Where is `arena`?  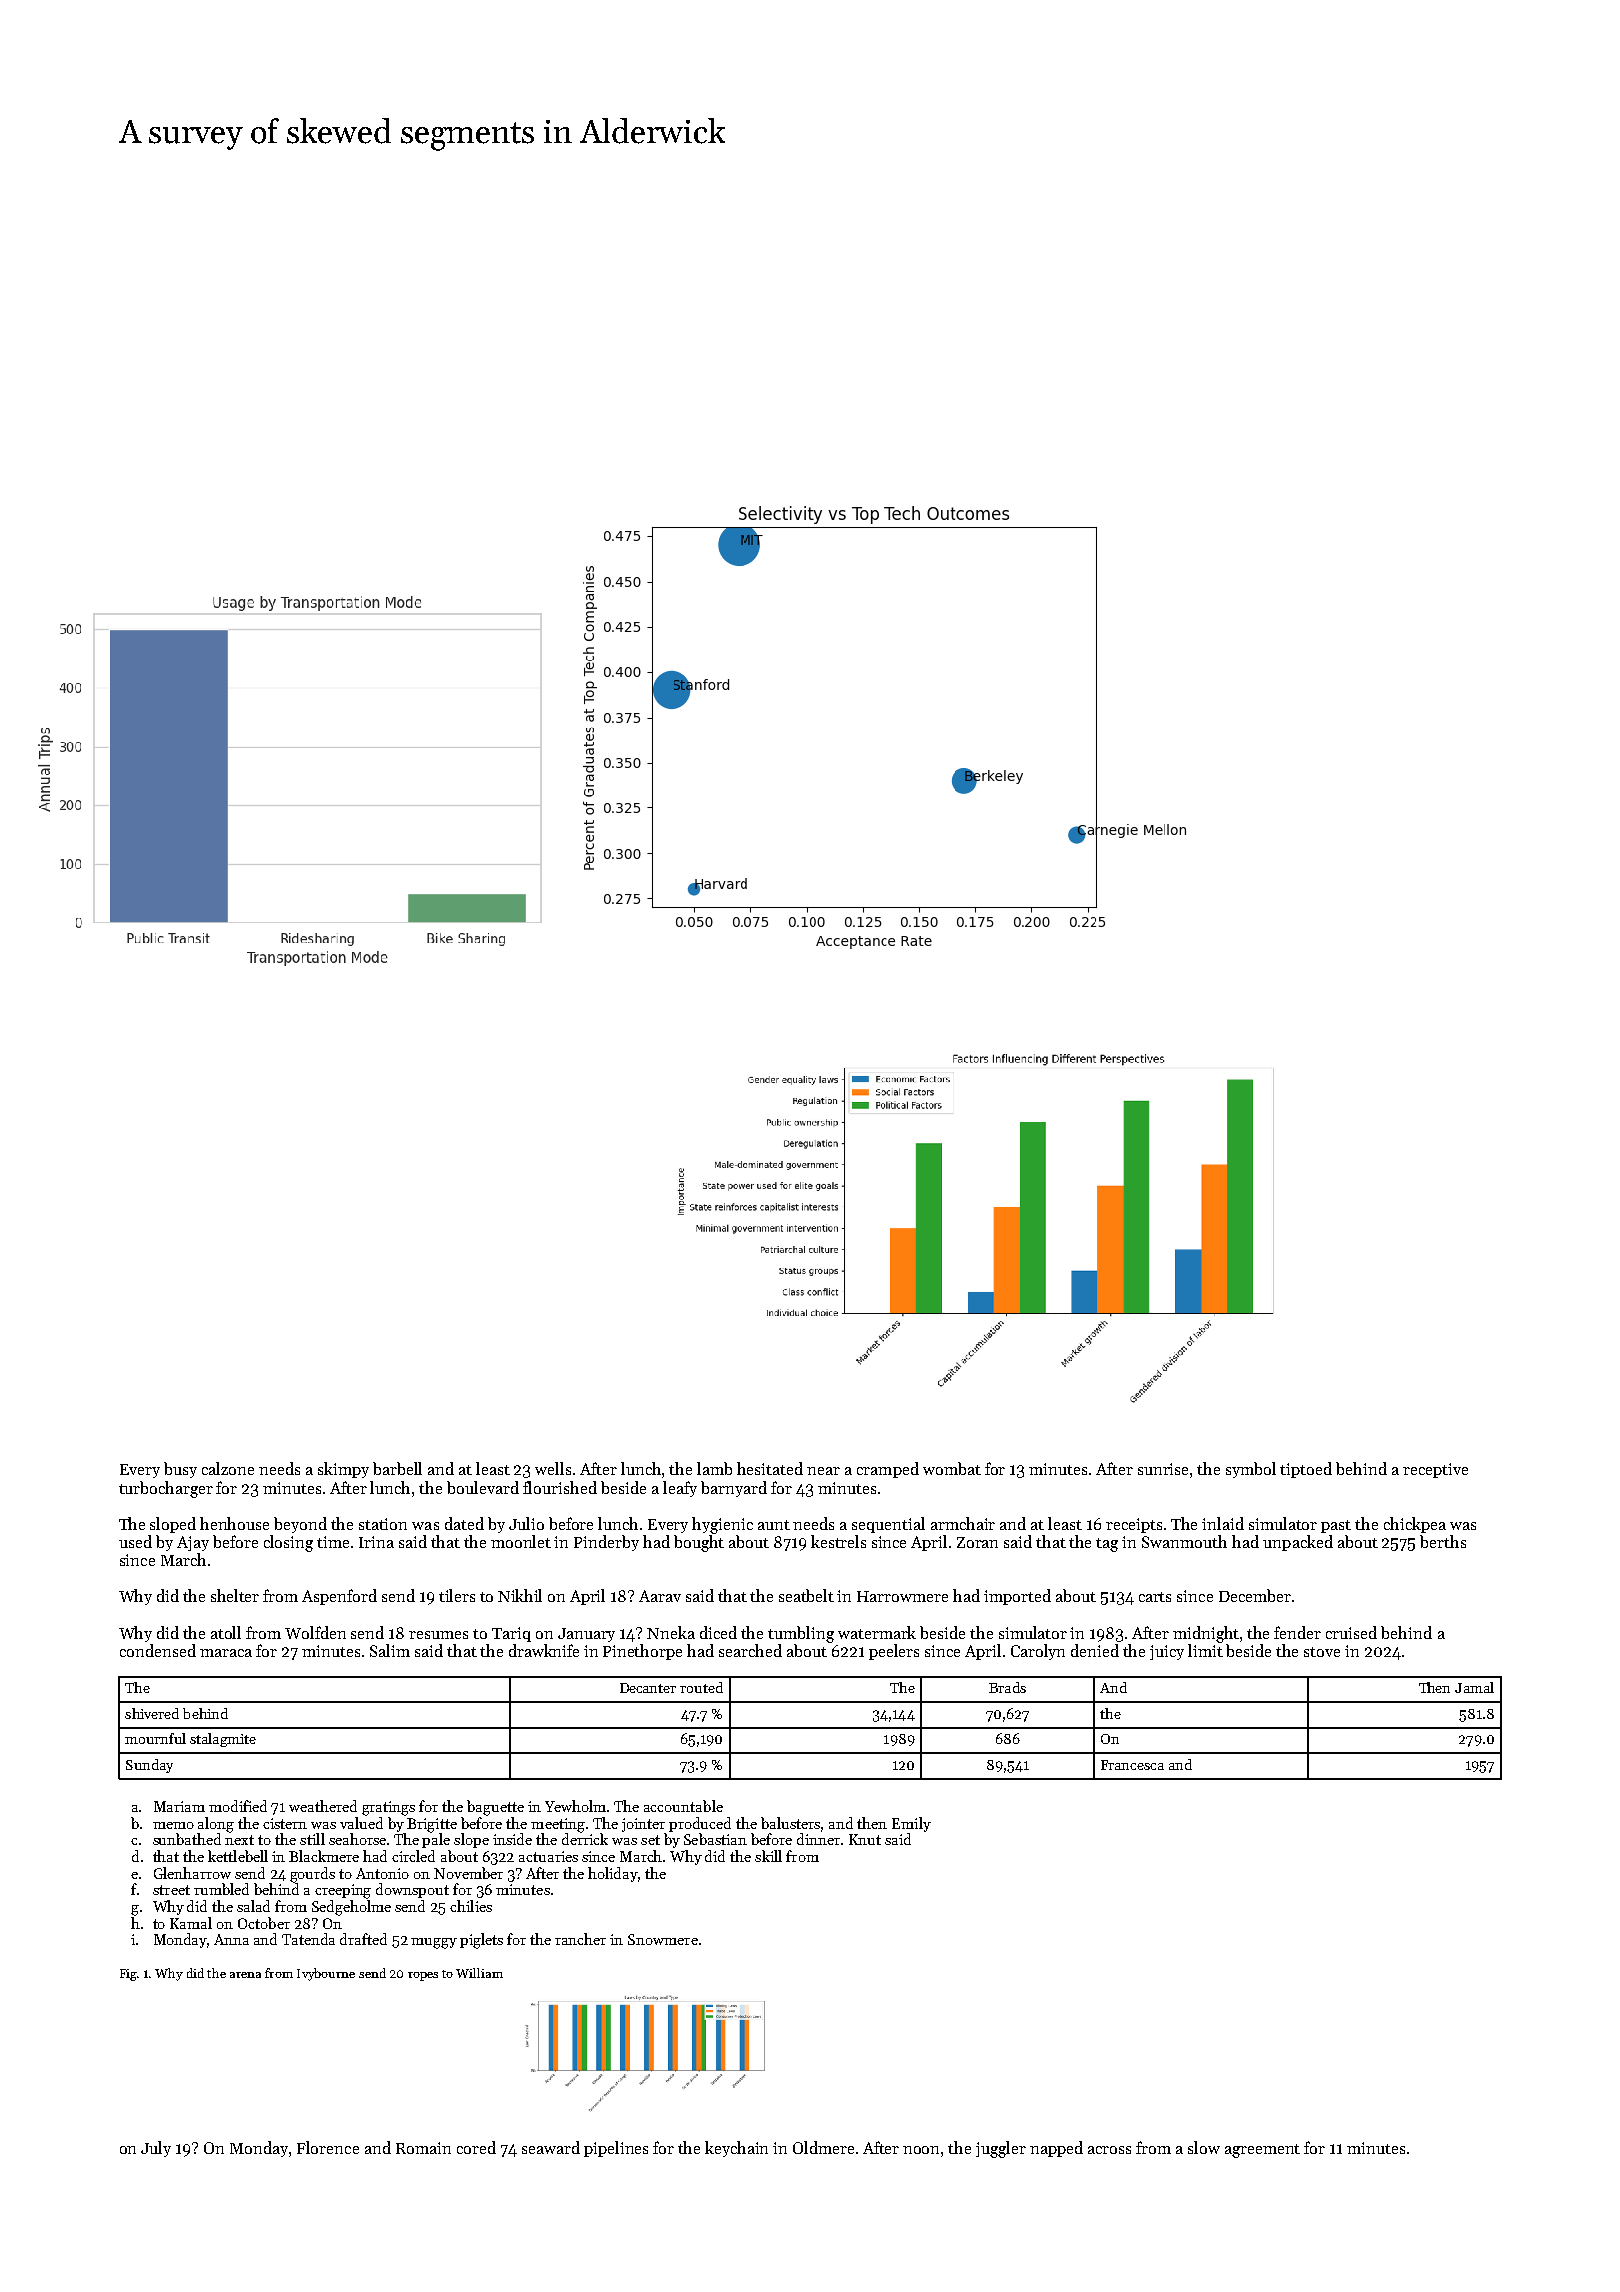 arena is located at coordinates (245, 1975).
